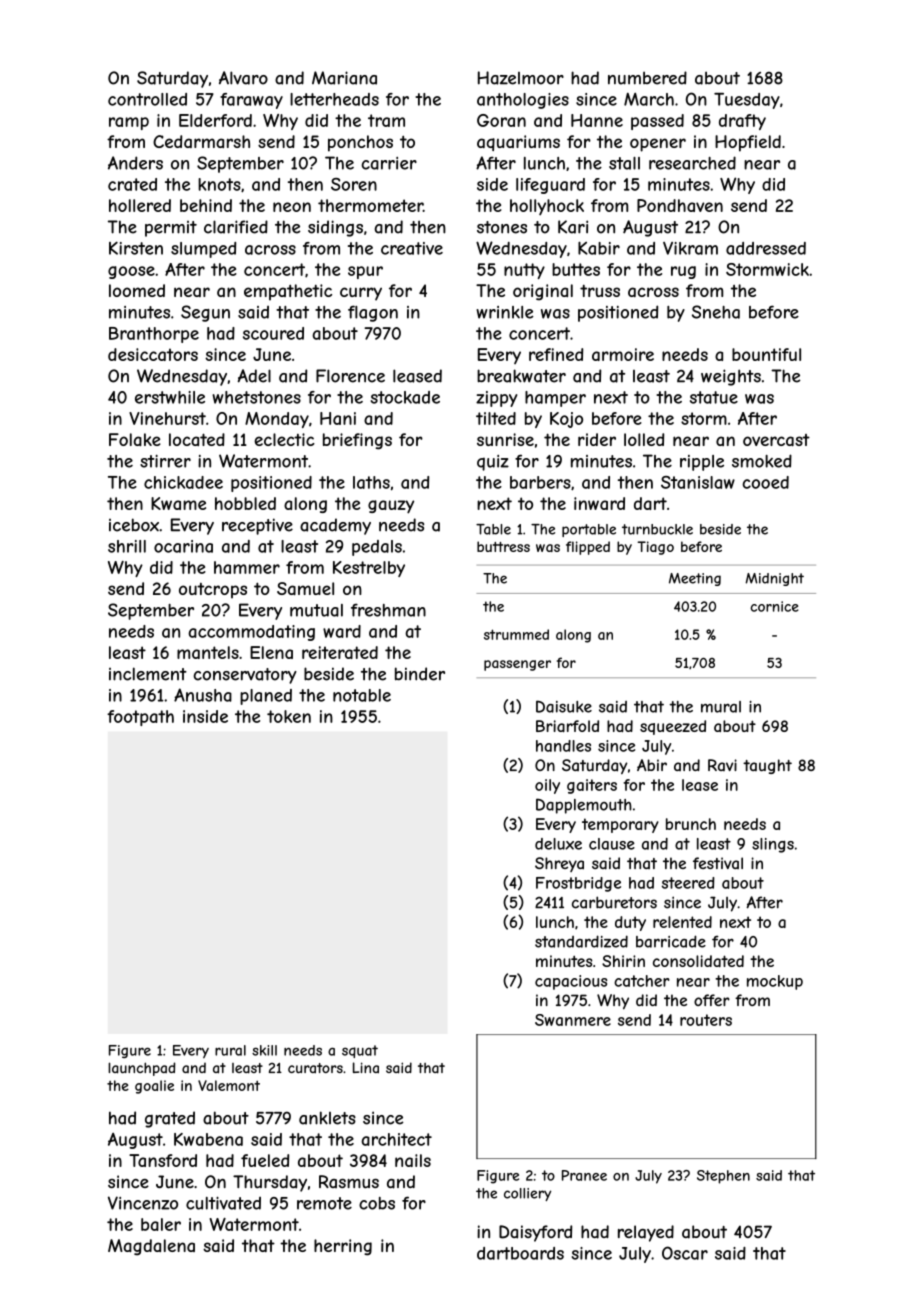 The height and width of the document is (1314, 924). Describe the element at coordinates (564, 706) in the document. I see `Daisuke` at that location.
